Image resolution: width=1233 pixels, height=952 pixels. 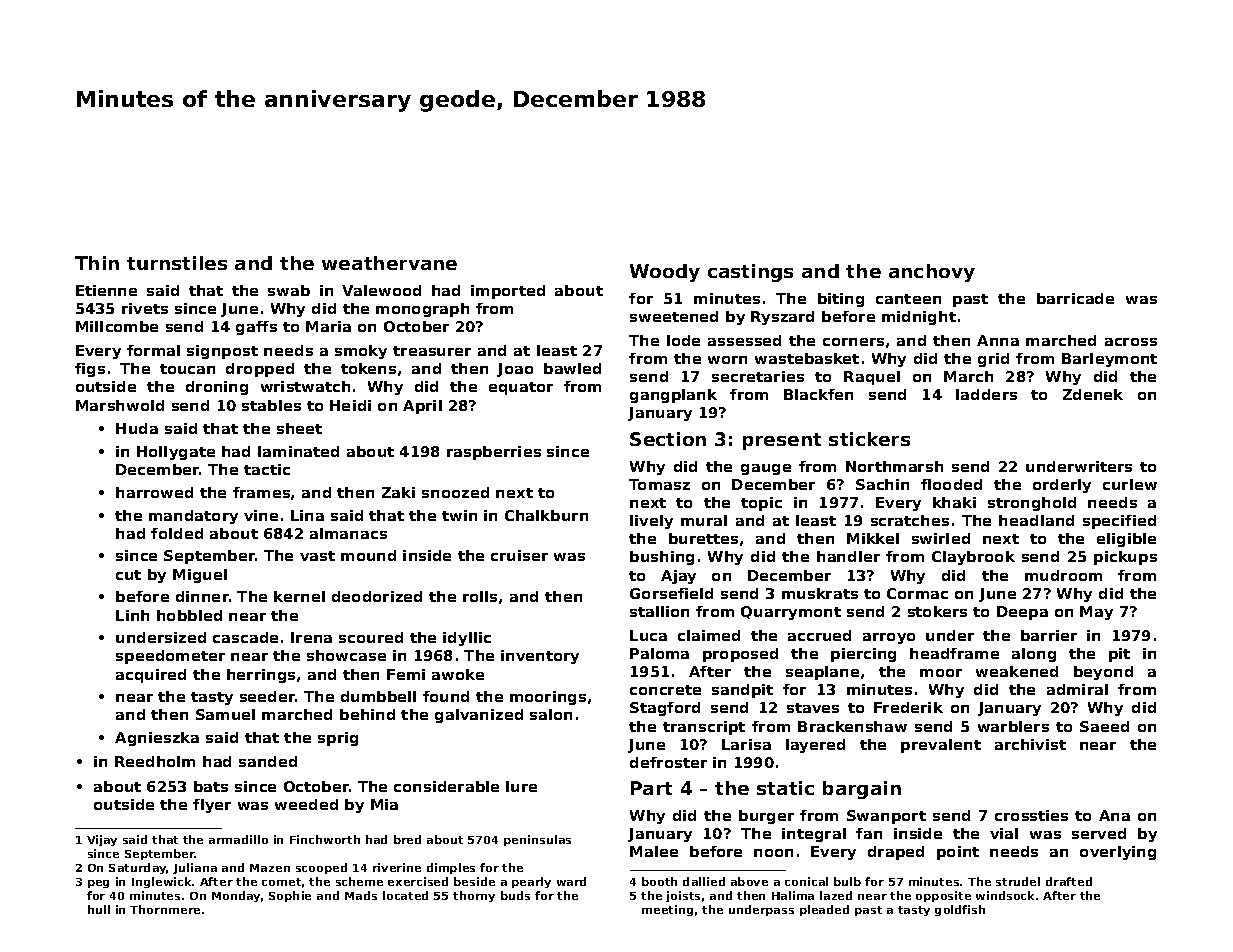 What do you see at coordinates (932, 273) in the screenshot?
I see `anchovy` at bounding box center [932, 273].
